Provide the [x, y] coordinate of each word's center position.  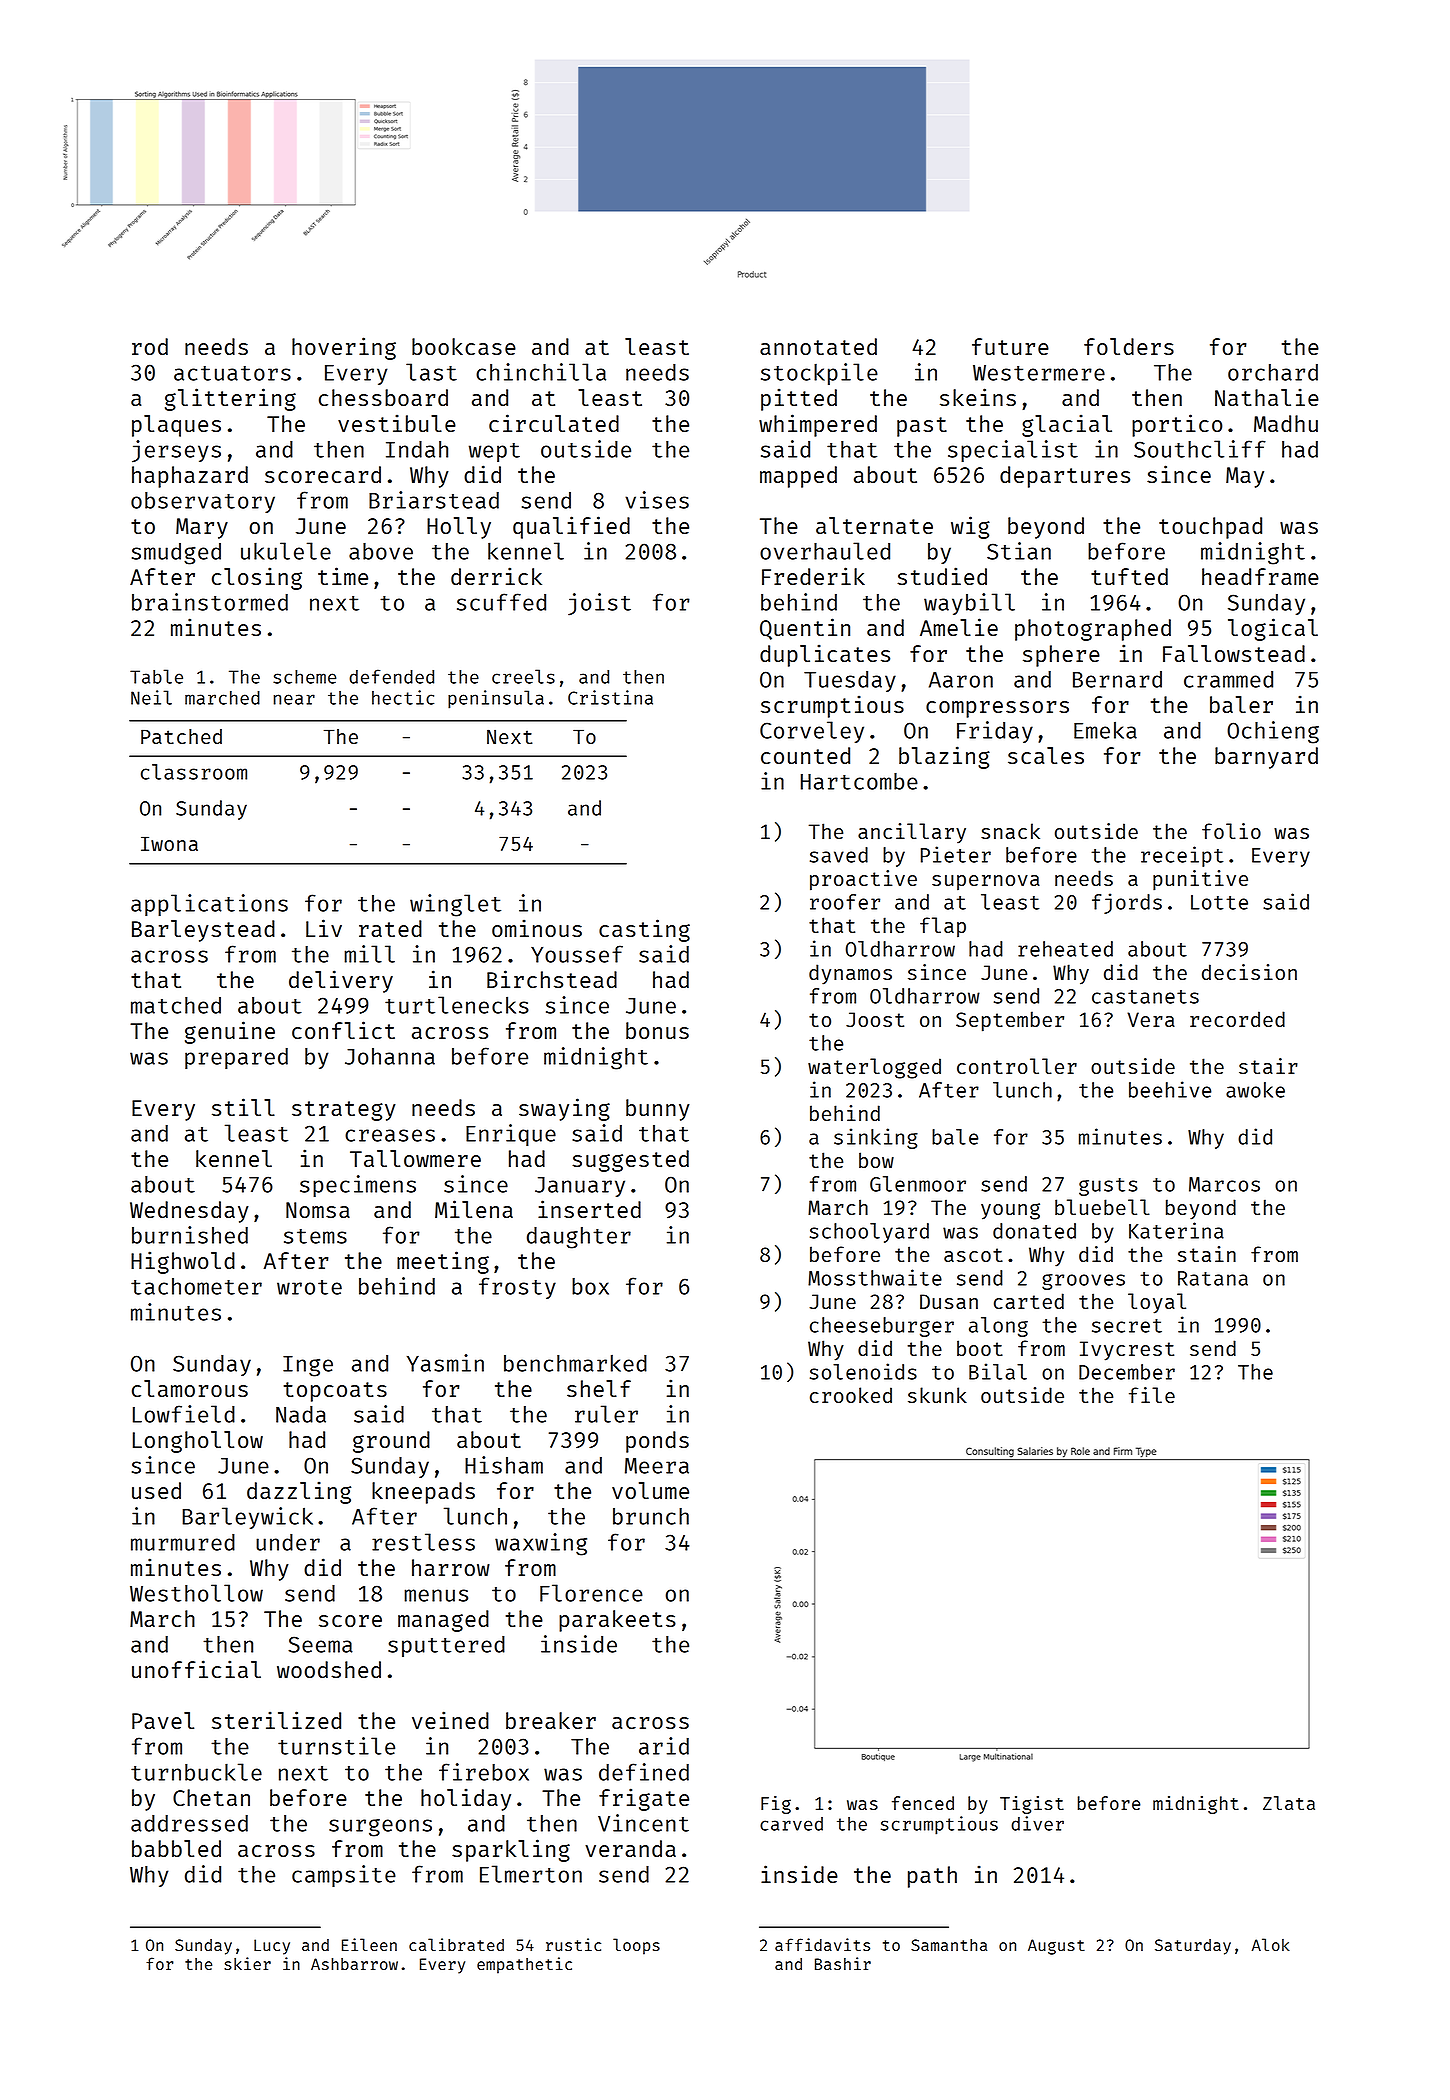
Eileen [369, 1944]
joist [599, 604]
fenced [923, 1803]
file [1152, 1395]
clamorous [190, 1388]
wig [970, 527]
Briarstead [434, 500]
